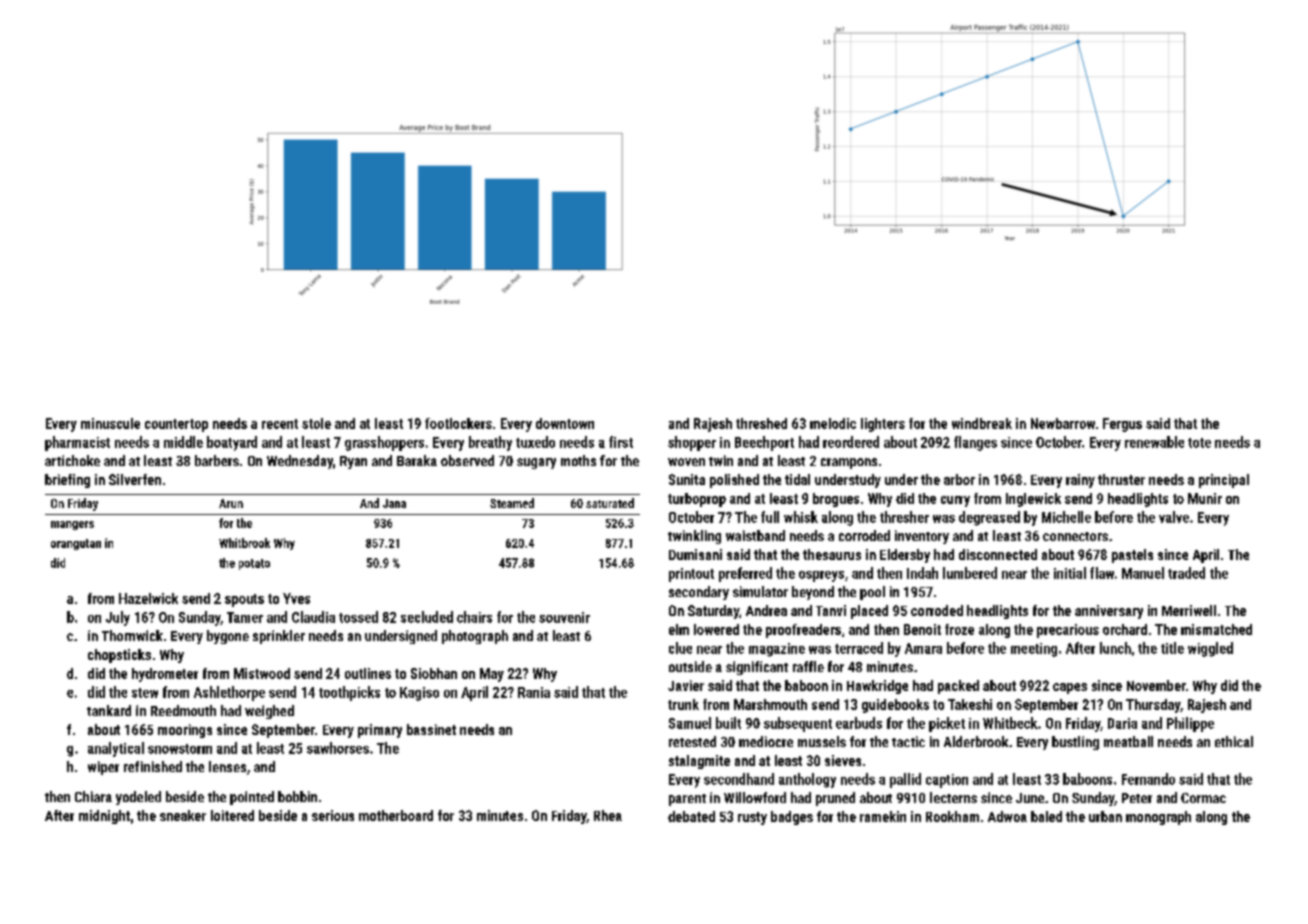 Image resolution: width=1308 pixels, height=924 pixels. I want to click on Ashlethorpe, so click(229, 693).
